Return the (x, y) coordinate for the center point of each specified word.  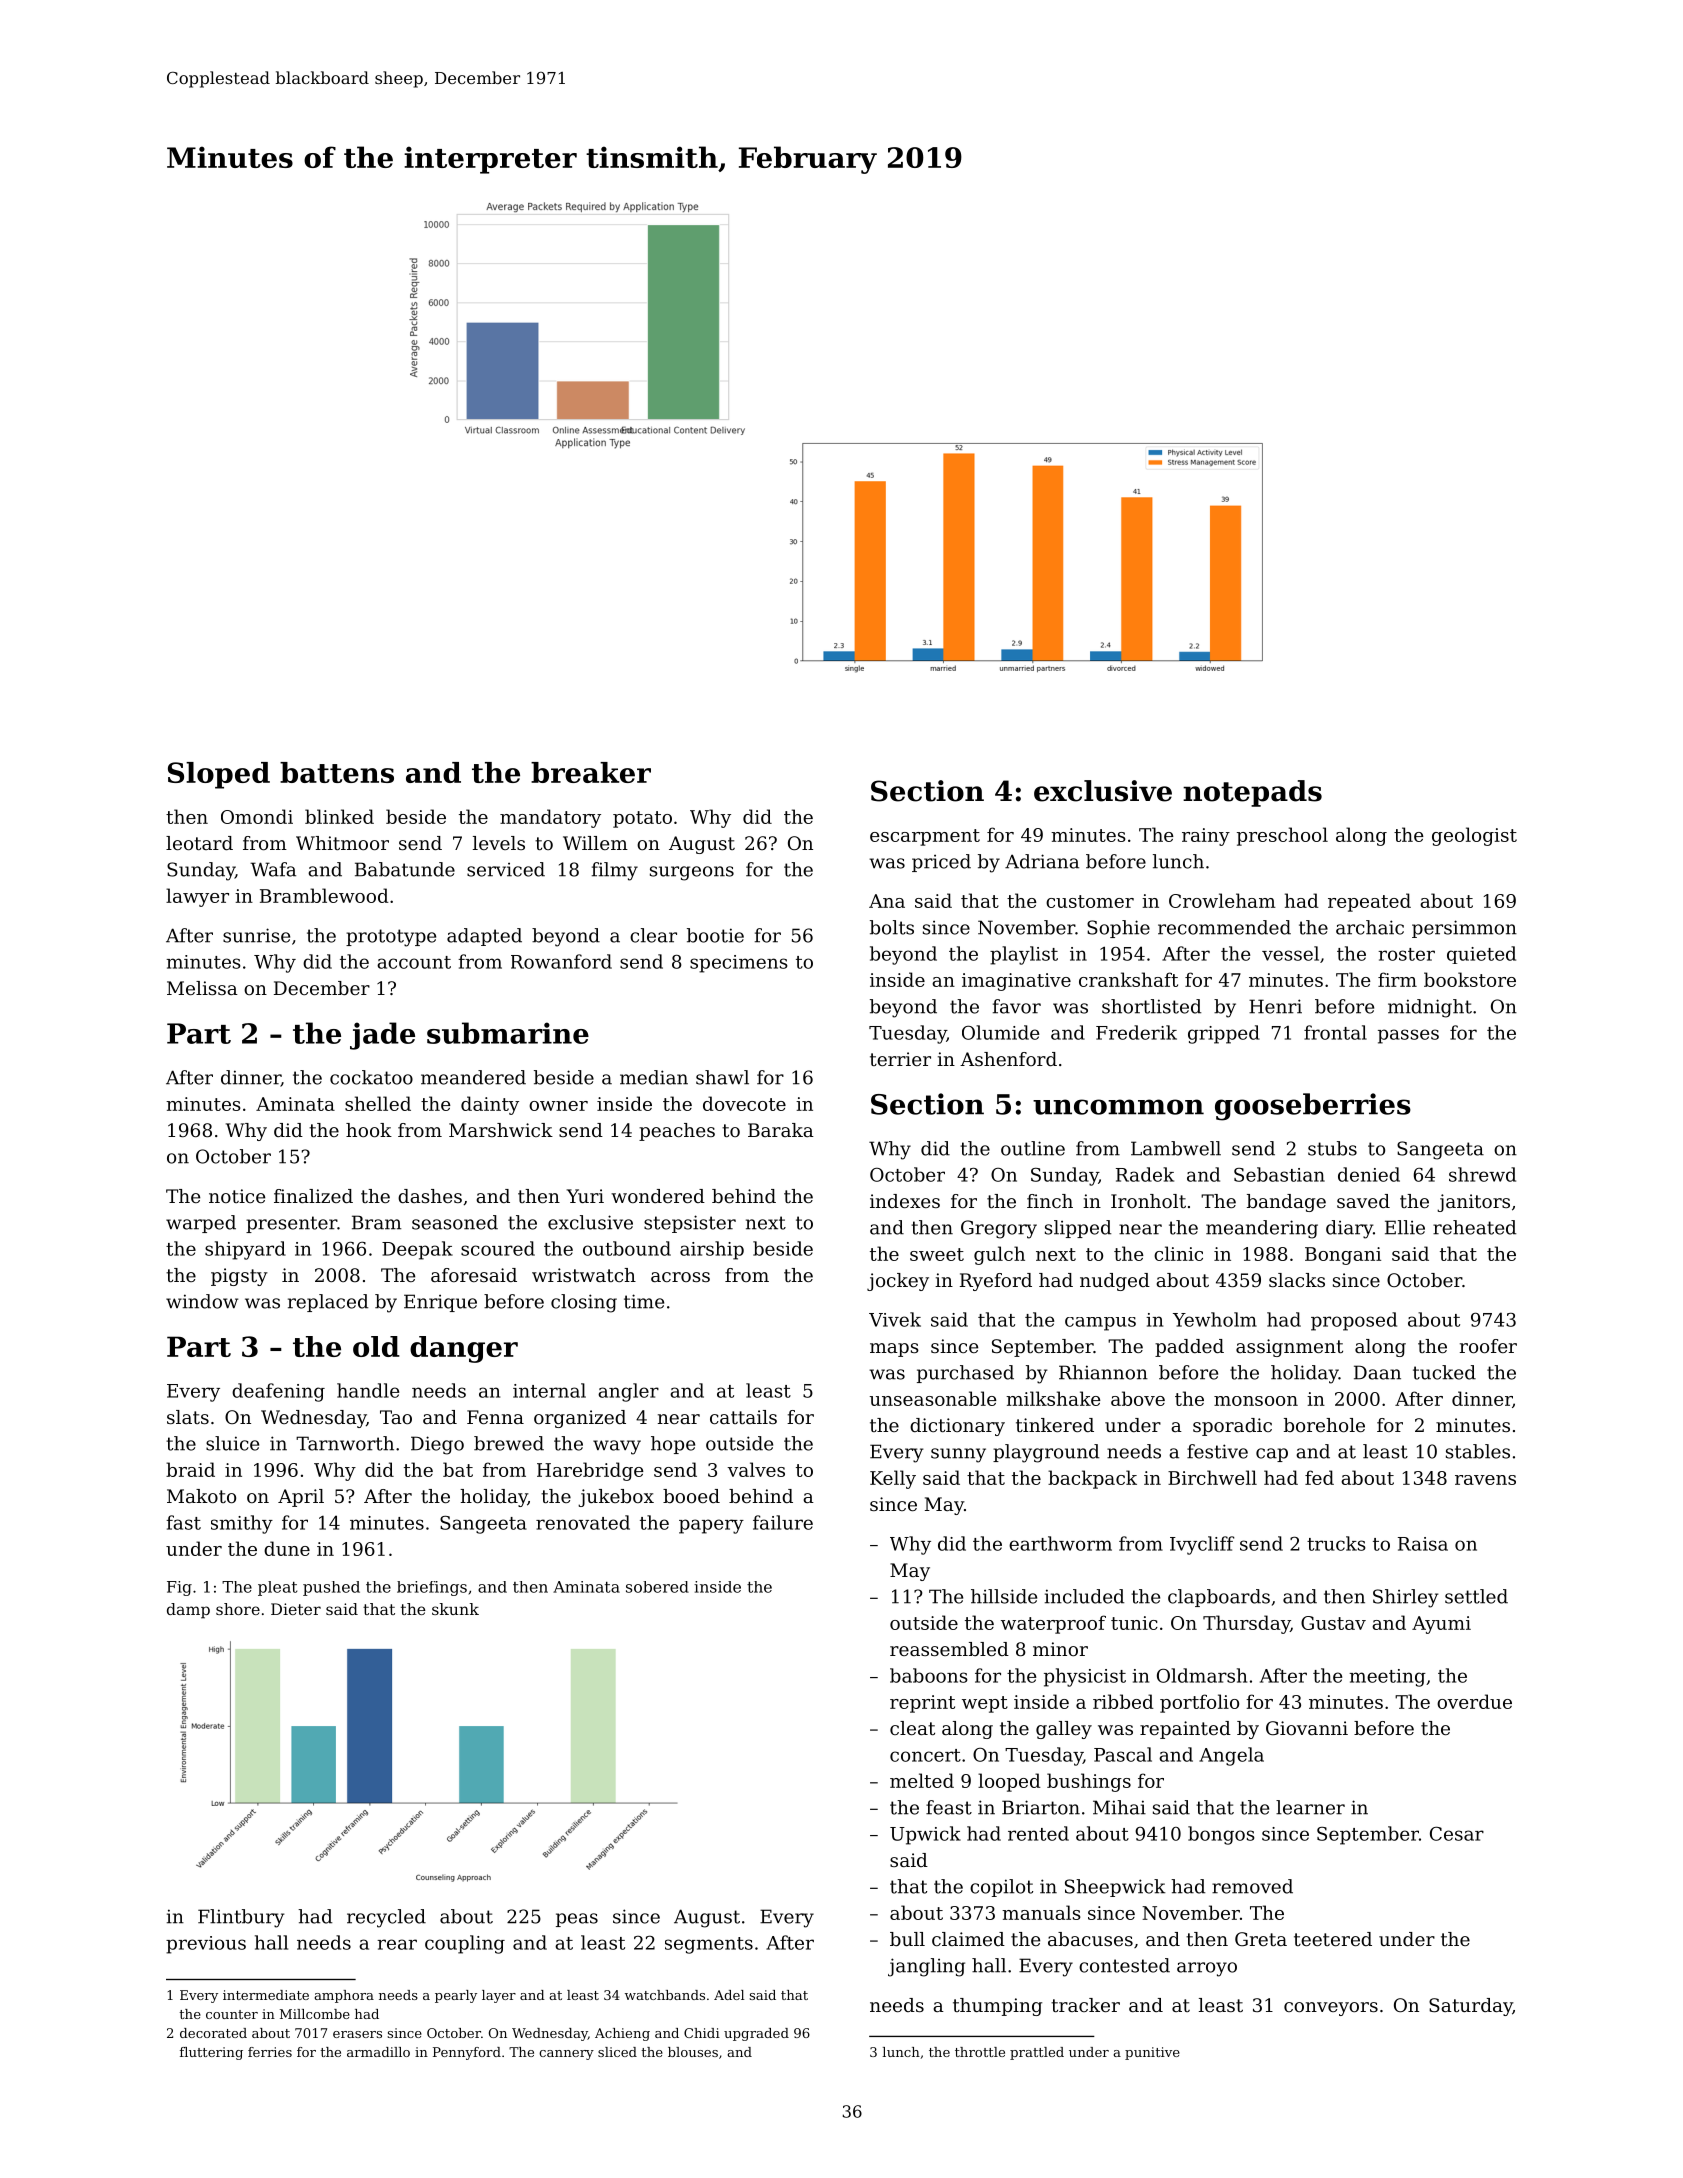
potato (642, 819)
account (414, 962)
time (644, 1301)
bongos (1221, 1835)
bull (907, 1939)
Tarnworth (345, 1443)
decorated (213, 2033)
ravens (1485, 1480)
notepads (1252, 793)
